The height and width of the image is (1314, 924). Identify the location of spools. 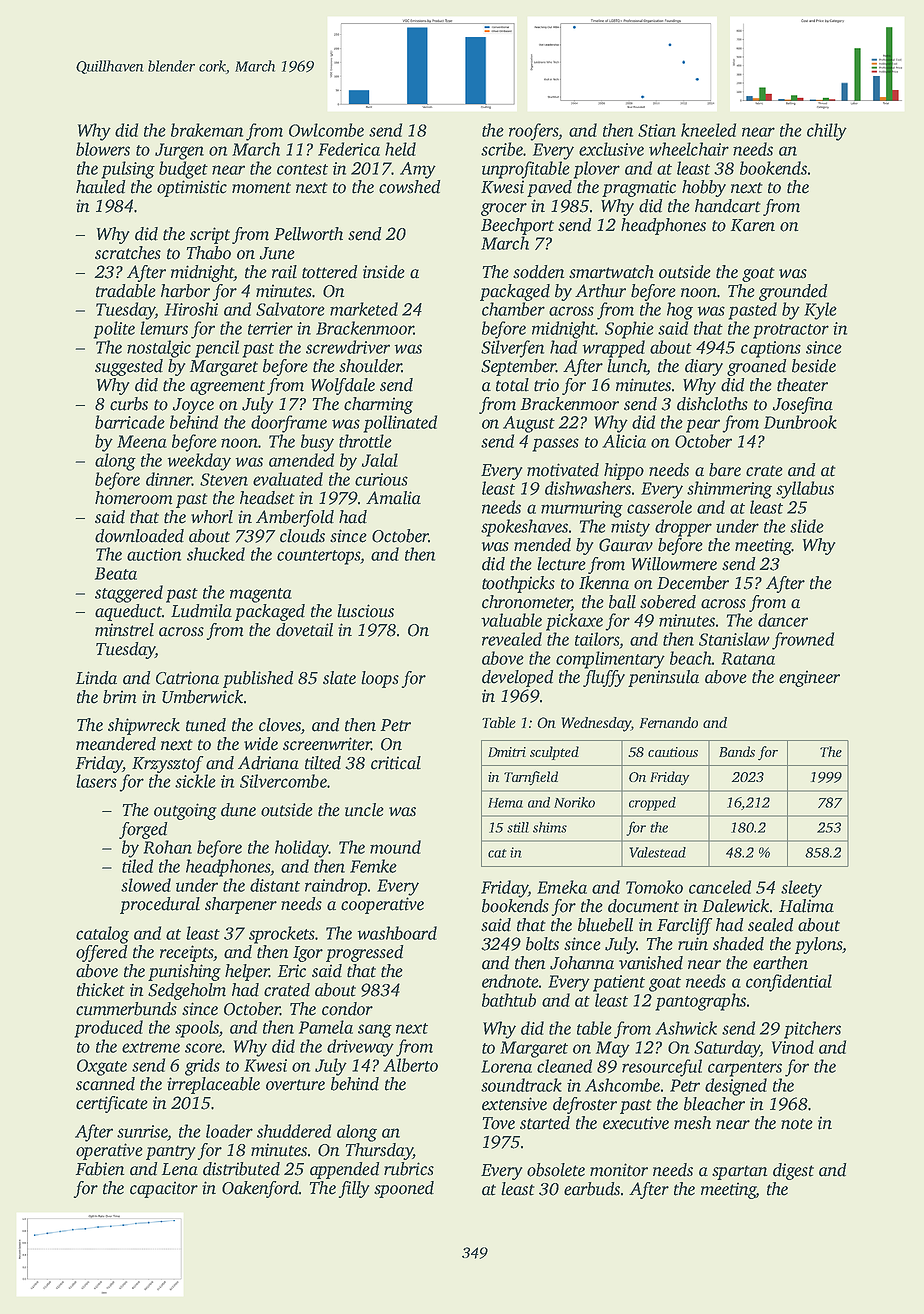
(197, 1029).
